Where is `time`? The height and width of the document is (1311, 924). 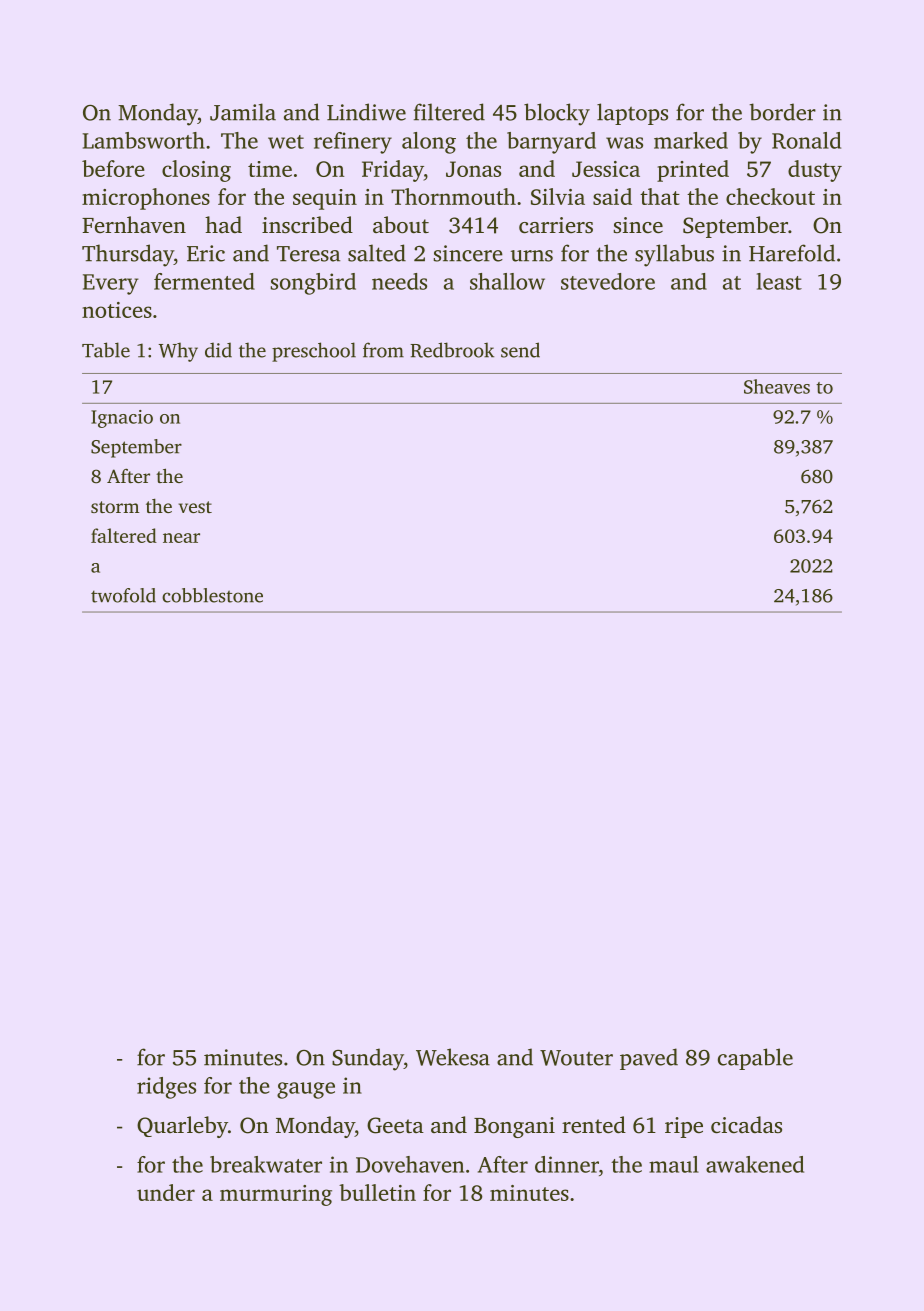 time is located at coordinates (270, 169).
